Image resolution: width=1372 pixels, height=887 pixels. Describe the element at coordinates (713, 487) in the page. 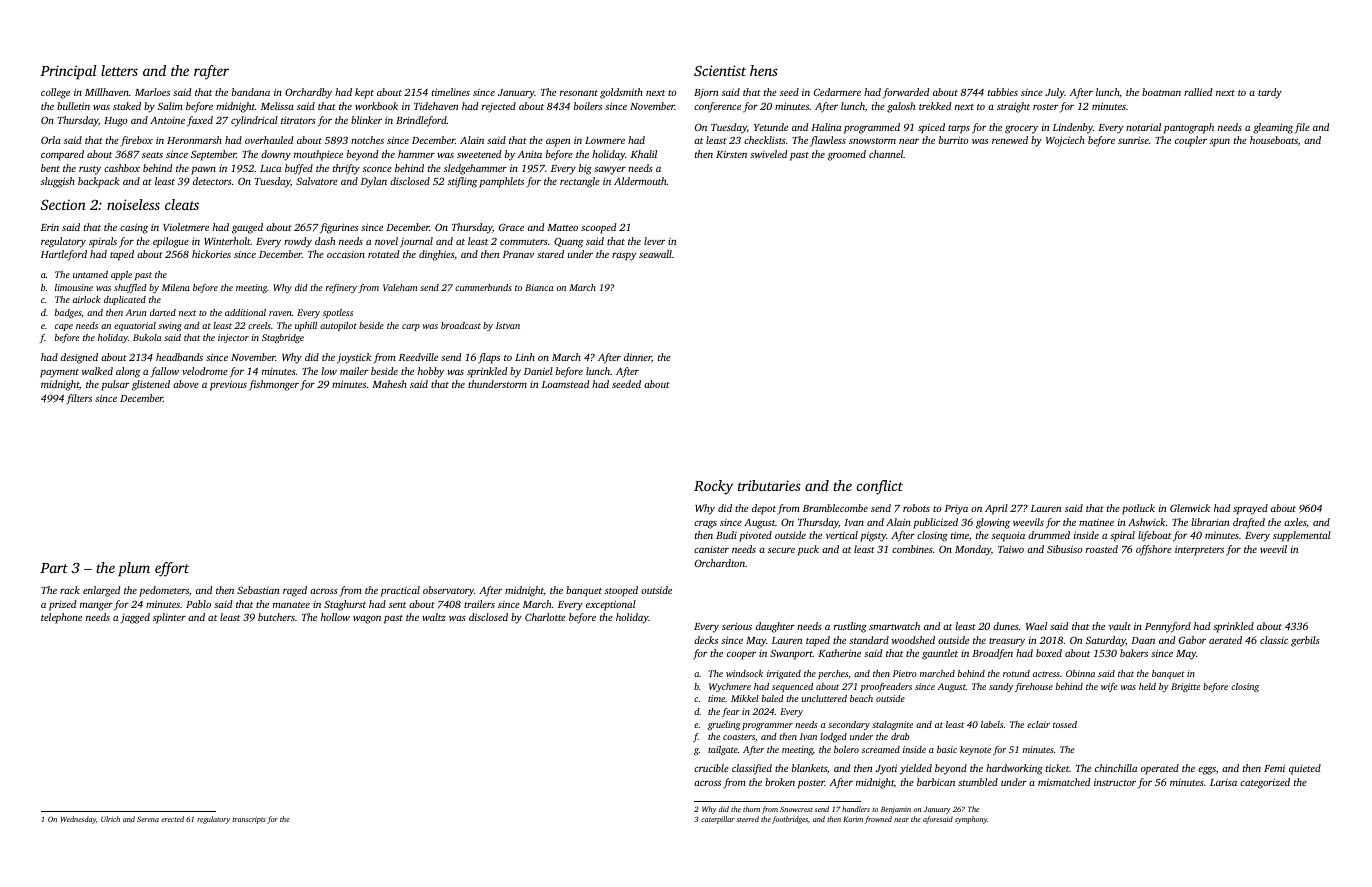

I see `Rocky` at that location.
